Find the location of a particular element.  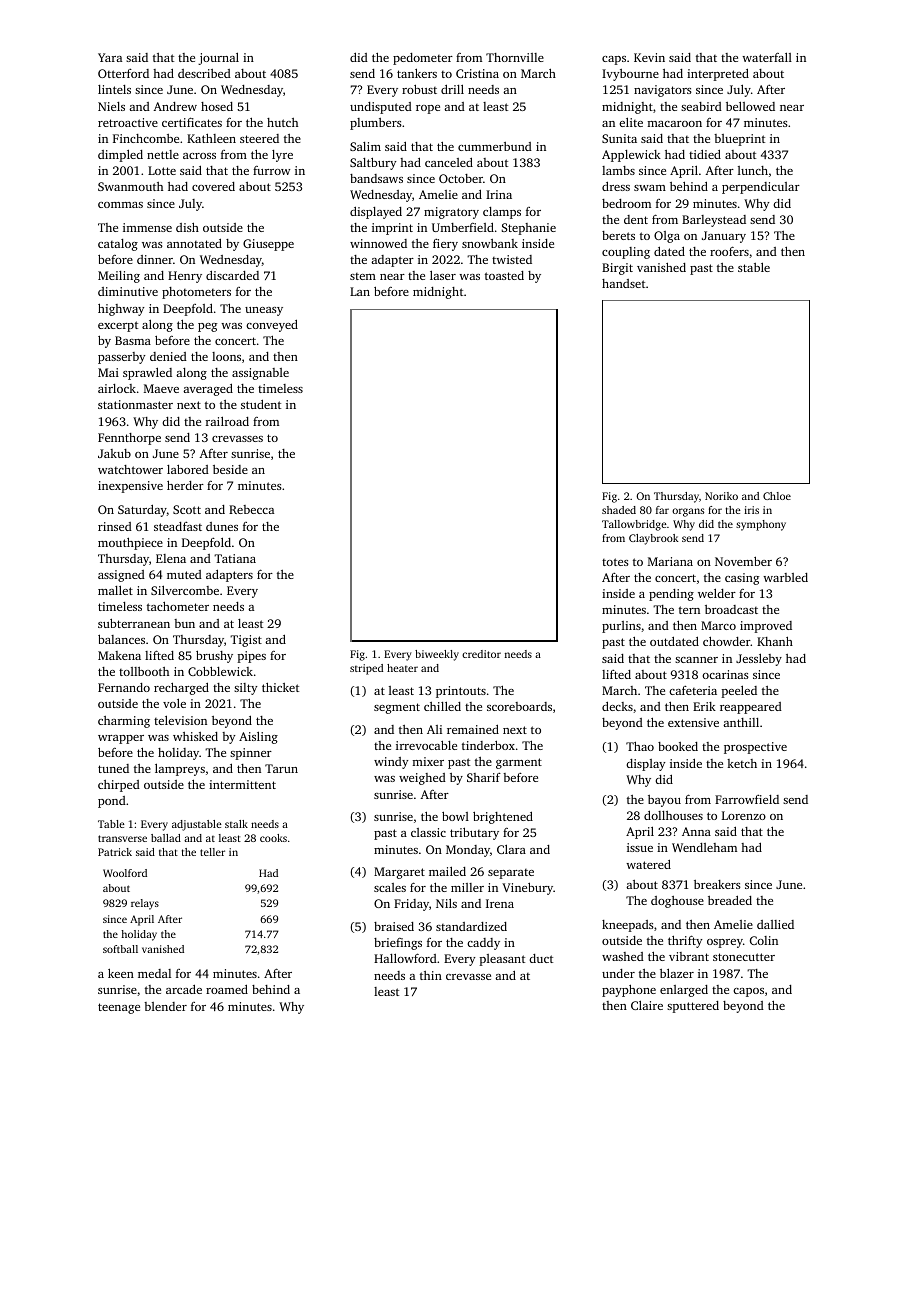

garment is located at coordinates (519, 763).
